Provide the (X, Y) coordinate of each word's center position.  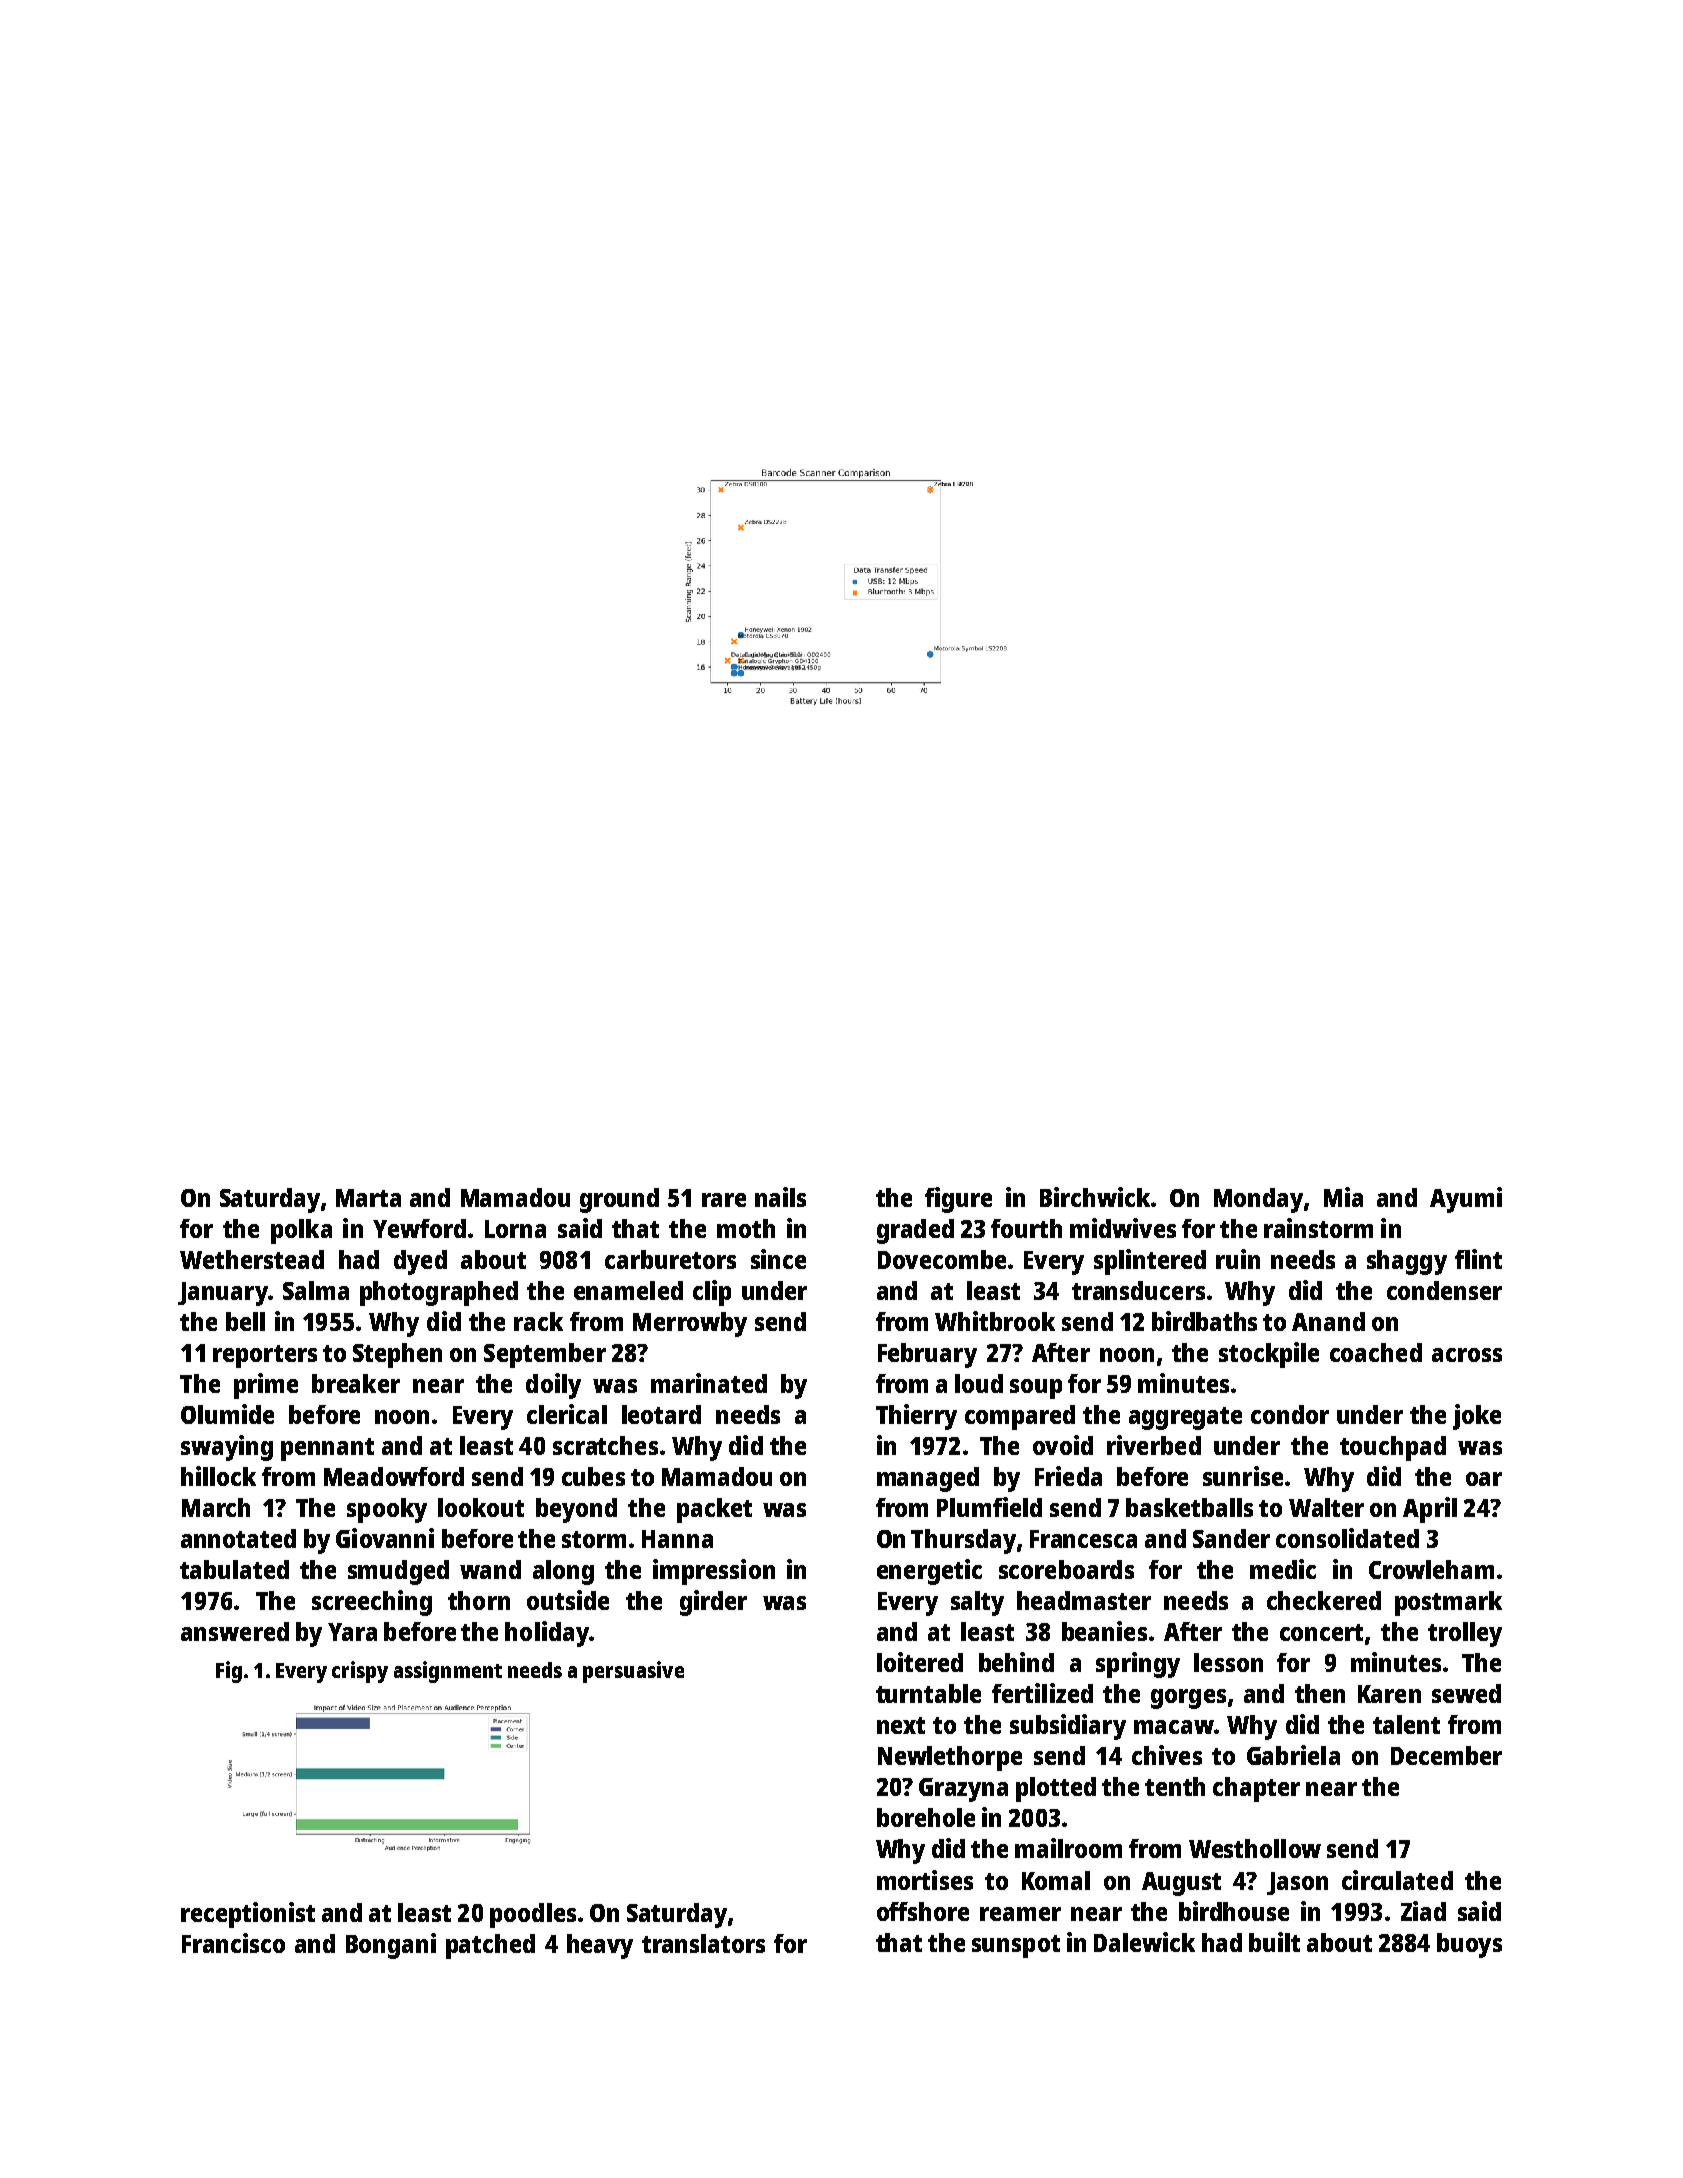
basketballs (1189, 1507)
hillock (218, 1476)
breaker (356, 1383)
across (1467, 1355)
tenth (1175, 1786)
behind (1016, 1662)
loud (979, 1383)
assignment (448, 1672)
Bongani (391, 1946)
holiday (547, 1634)
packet (714, 1510)
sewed (1466, 1693)
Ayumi (1466, 1200)
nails (780, 1197)
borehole (926, 1817)
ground (619, 1200)
